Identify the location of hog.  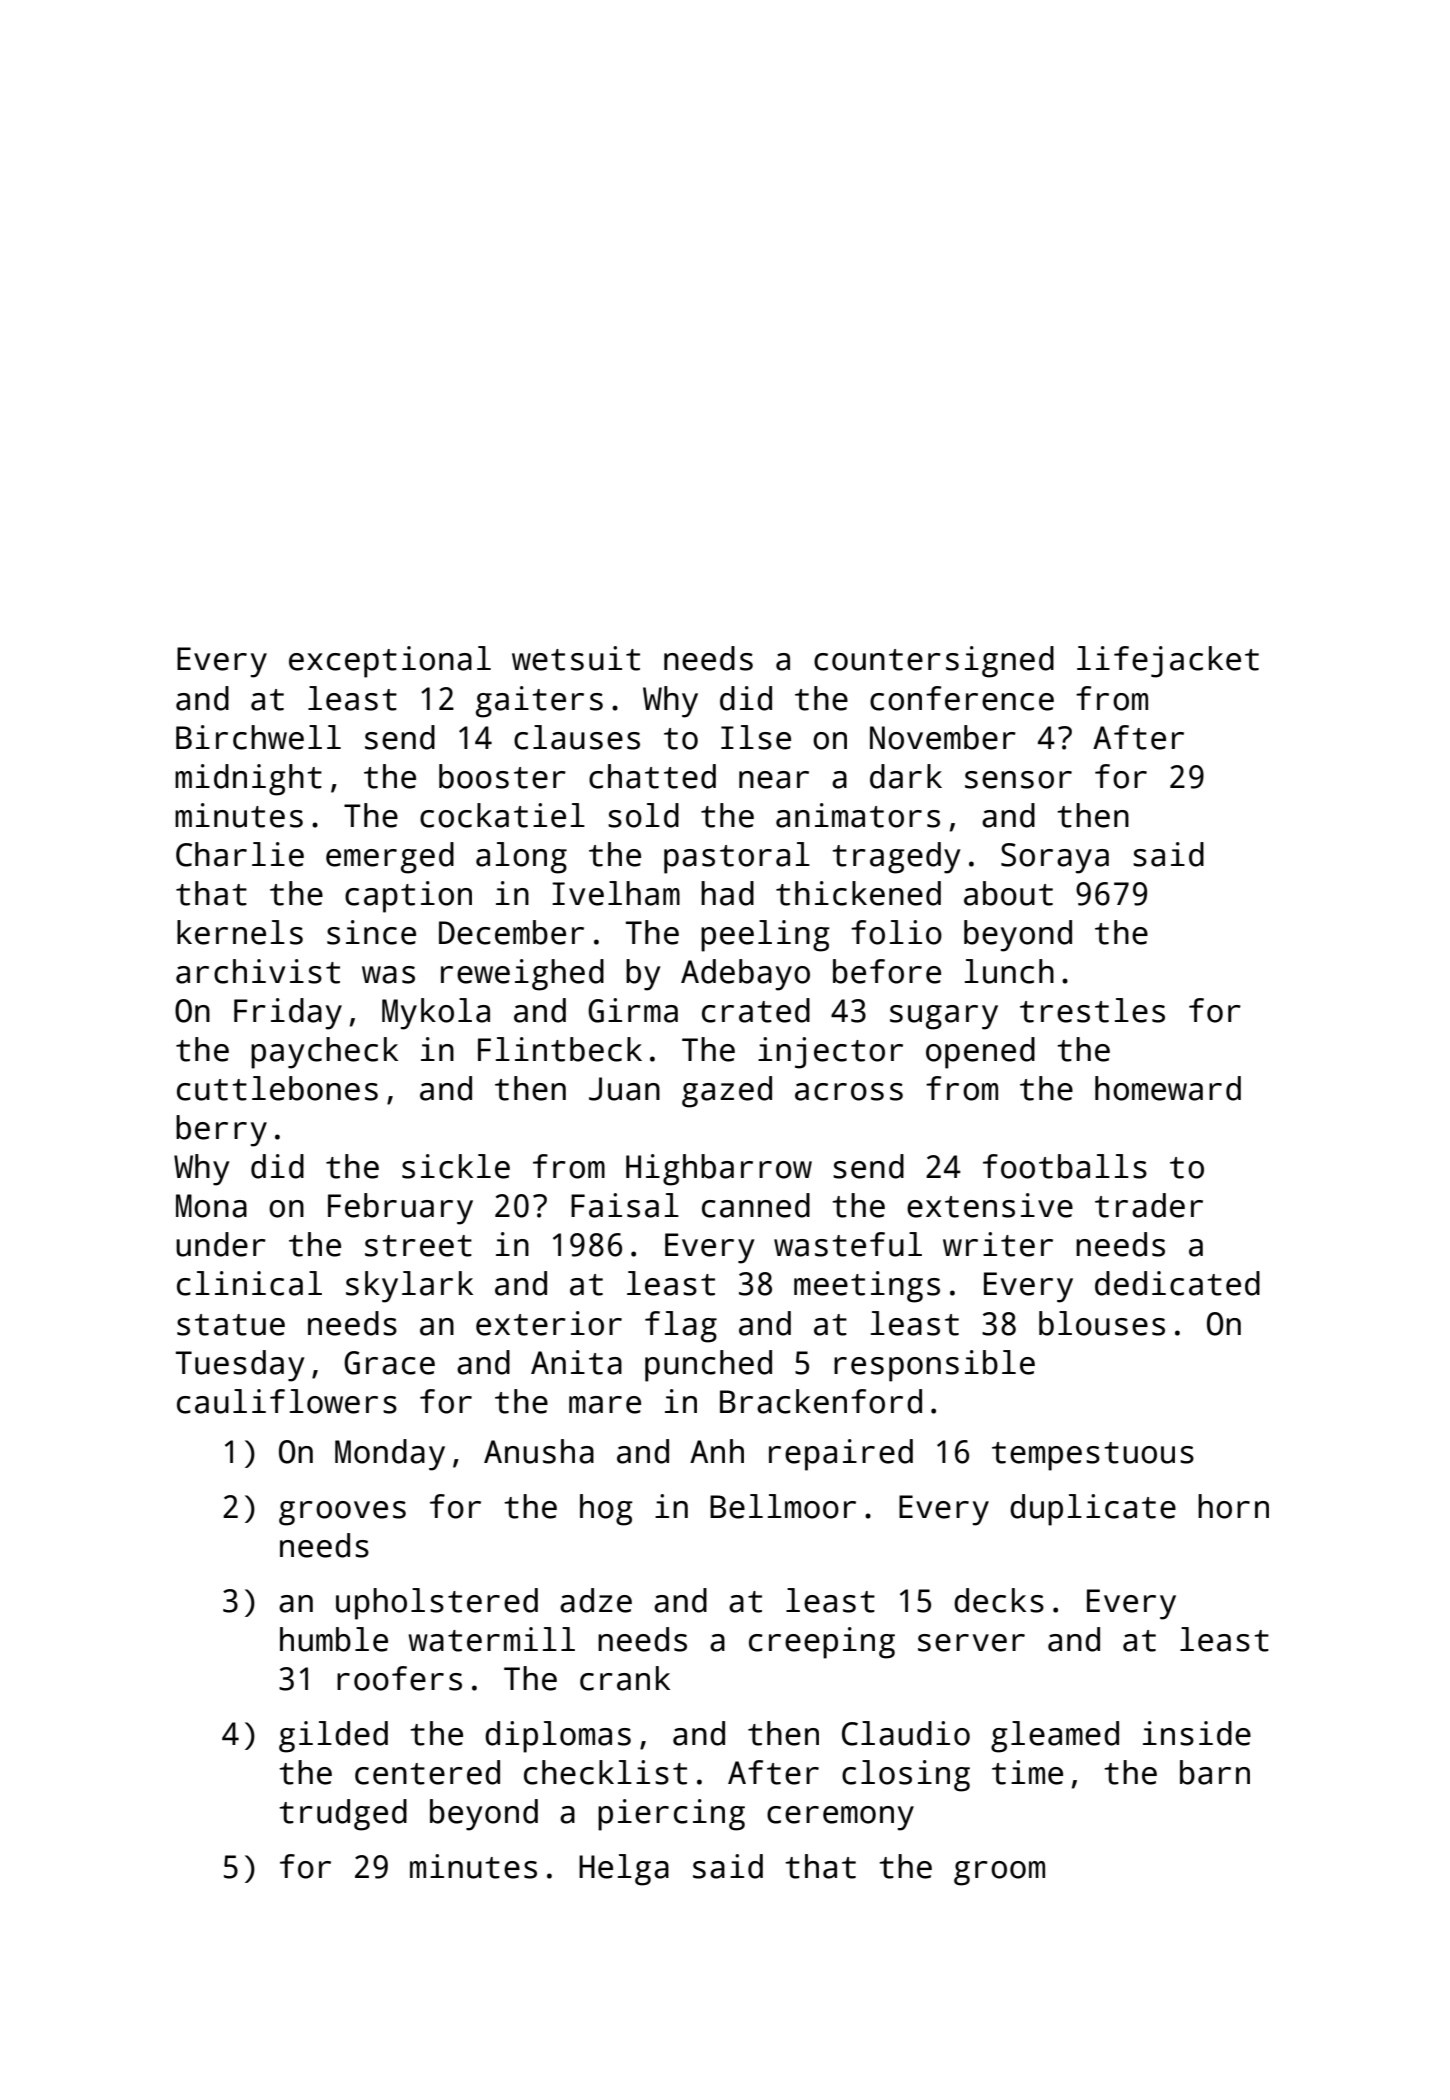
(606, 1510).
